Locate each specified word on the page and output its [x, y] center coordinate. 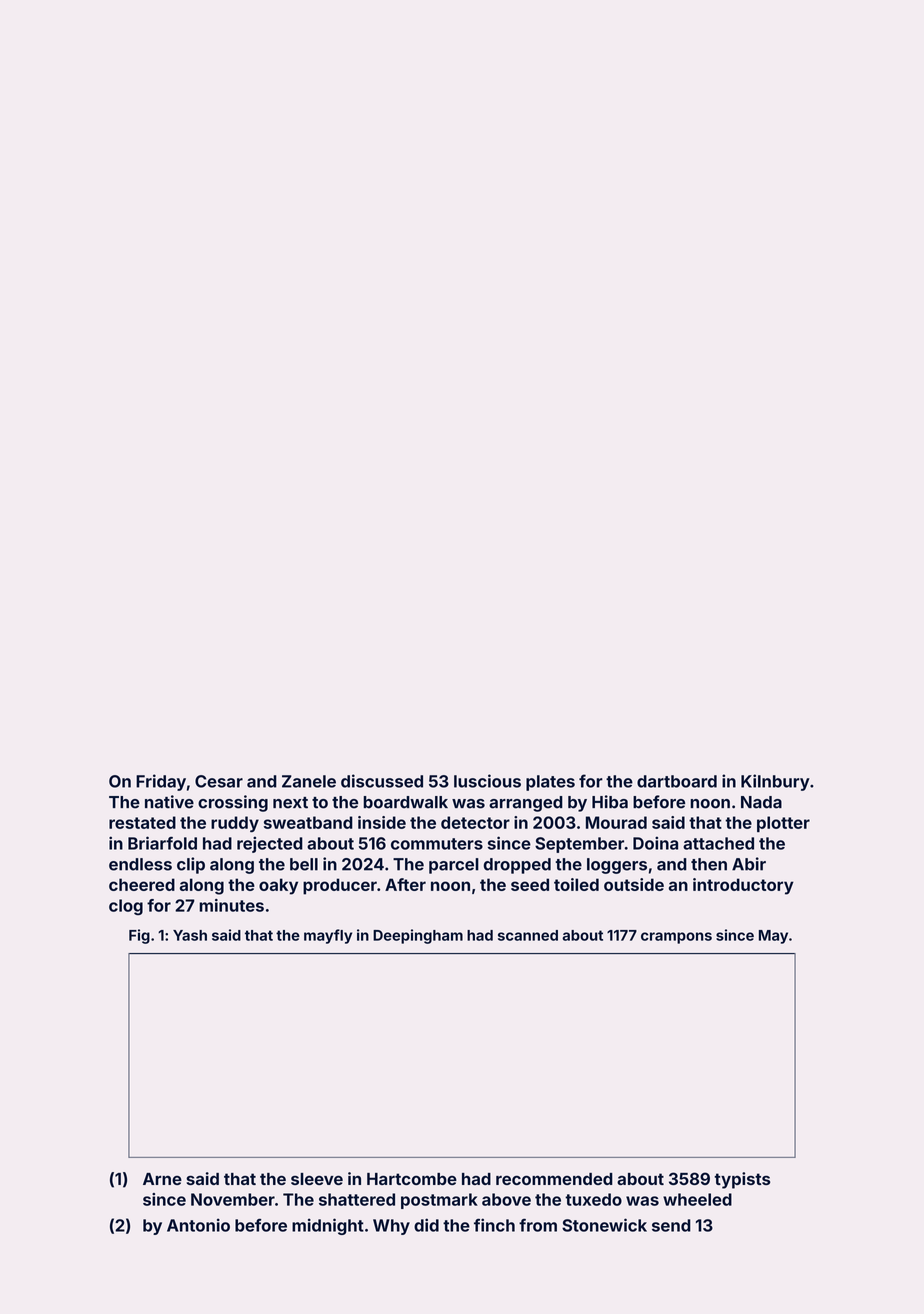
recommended [554, 1179]
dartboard [677, 781]
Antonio [198, 1225]
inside [382, 822]
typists [742, 1180]
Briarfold [162, 843]
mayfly [328, 936]
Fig [139, 936]
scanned [528, 935]
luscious [487, 781]
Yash [190, 935]
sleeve [317, 1179]
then [709, 864]
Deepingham [418, 936]
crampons [676, 938]
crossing [233, 803]
